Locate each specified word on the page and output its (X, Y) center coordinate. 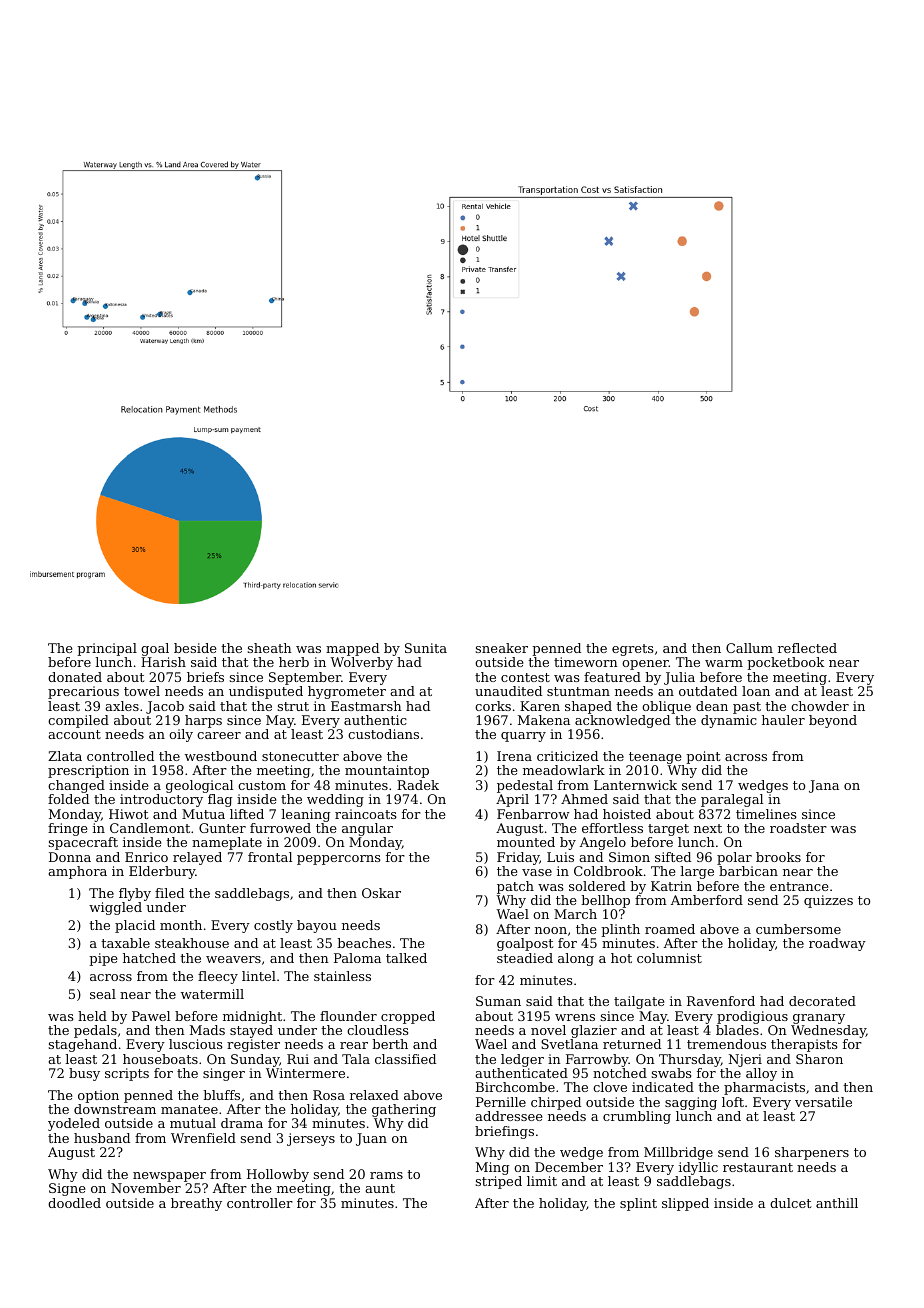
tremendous (726, 1044)
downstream (115, 1109)
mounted (526, 842)
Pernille (501, 1102)
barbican (748, 871)
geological (199, 786)
